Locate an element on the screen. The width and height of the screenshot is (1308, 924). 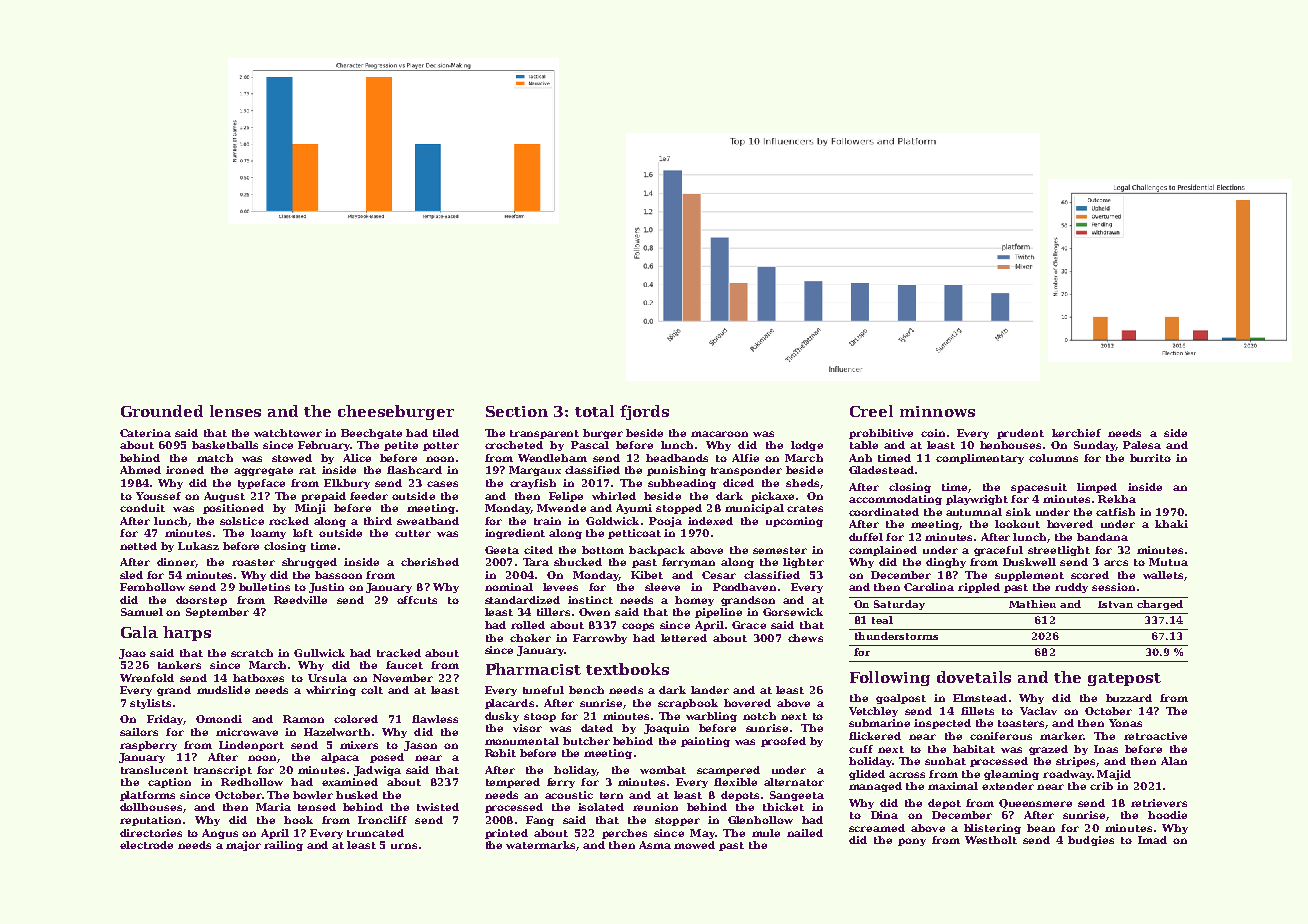
coin is located at coordinates (933, 433).
